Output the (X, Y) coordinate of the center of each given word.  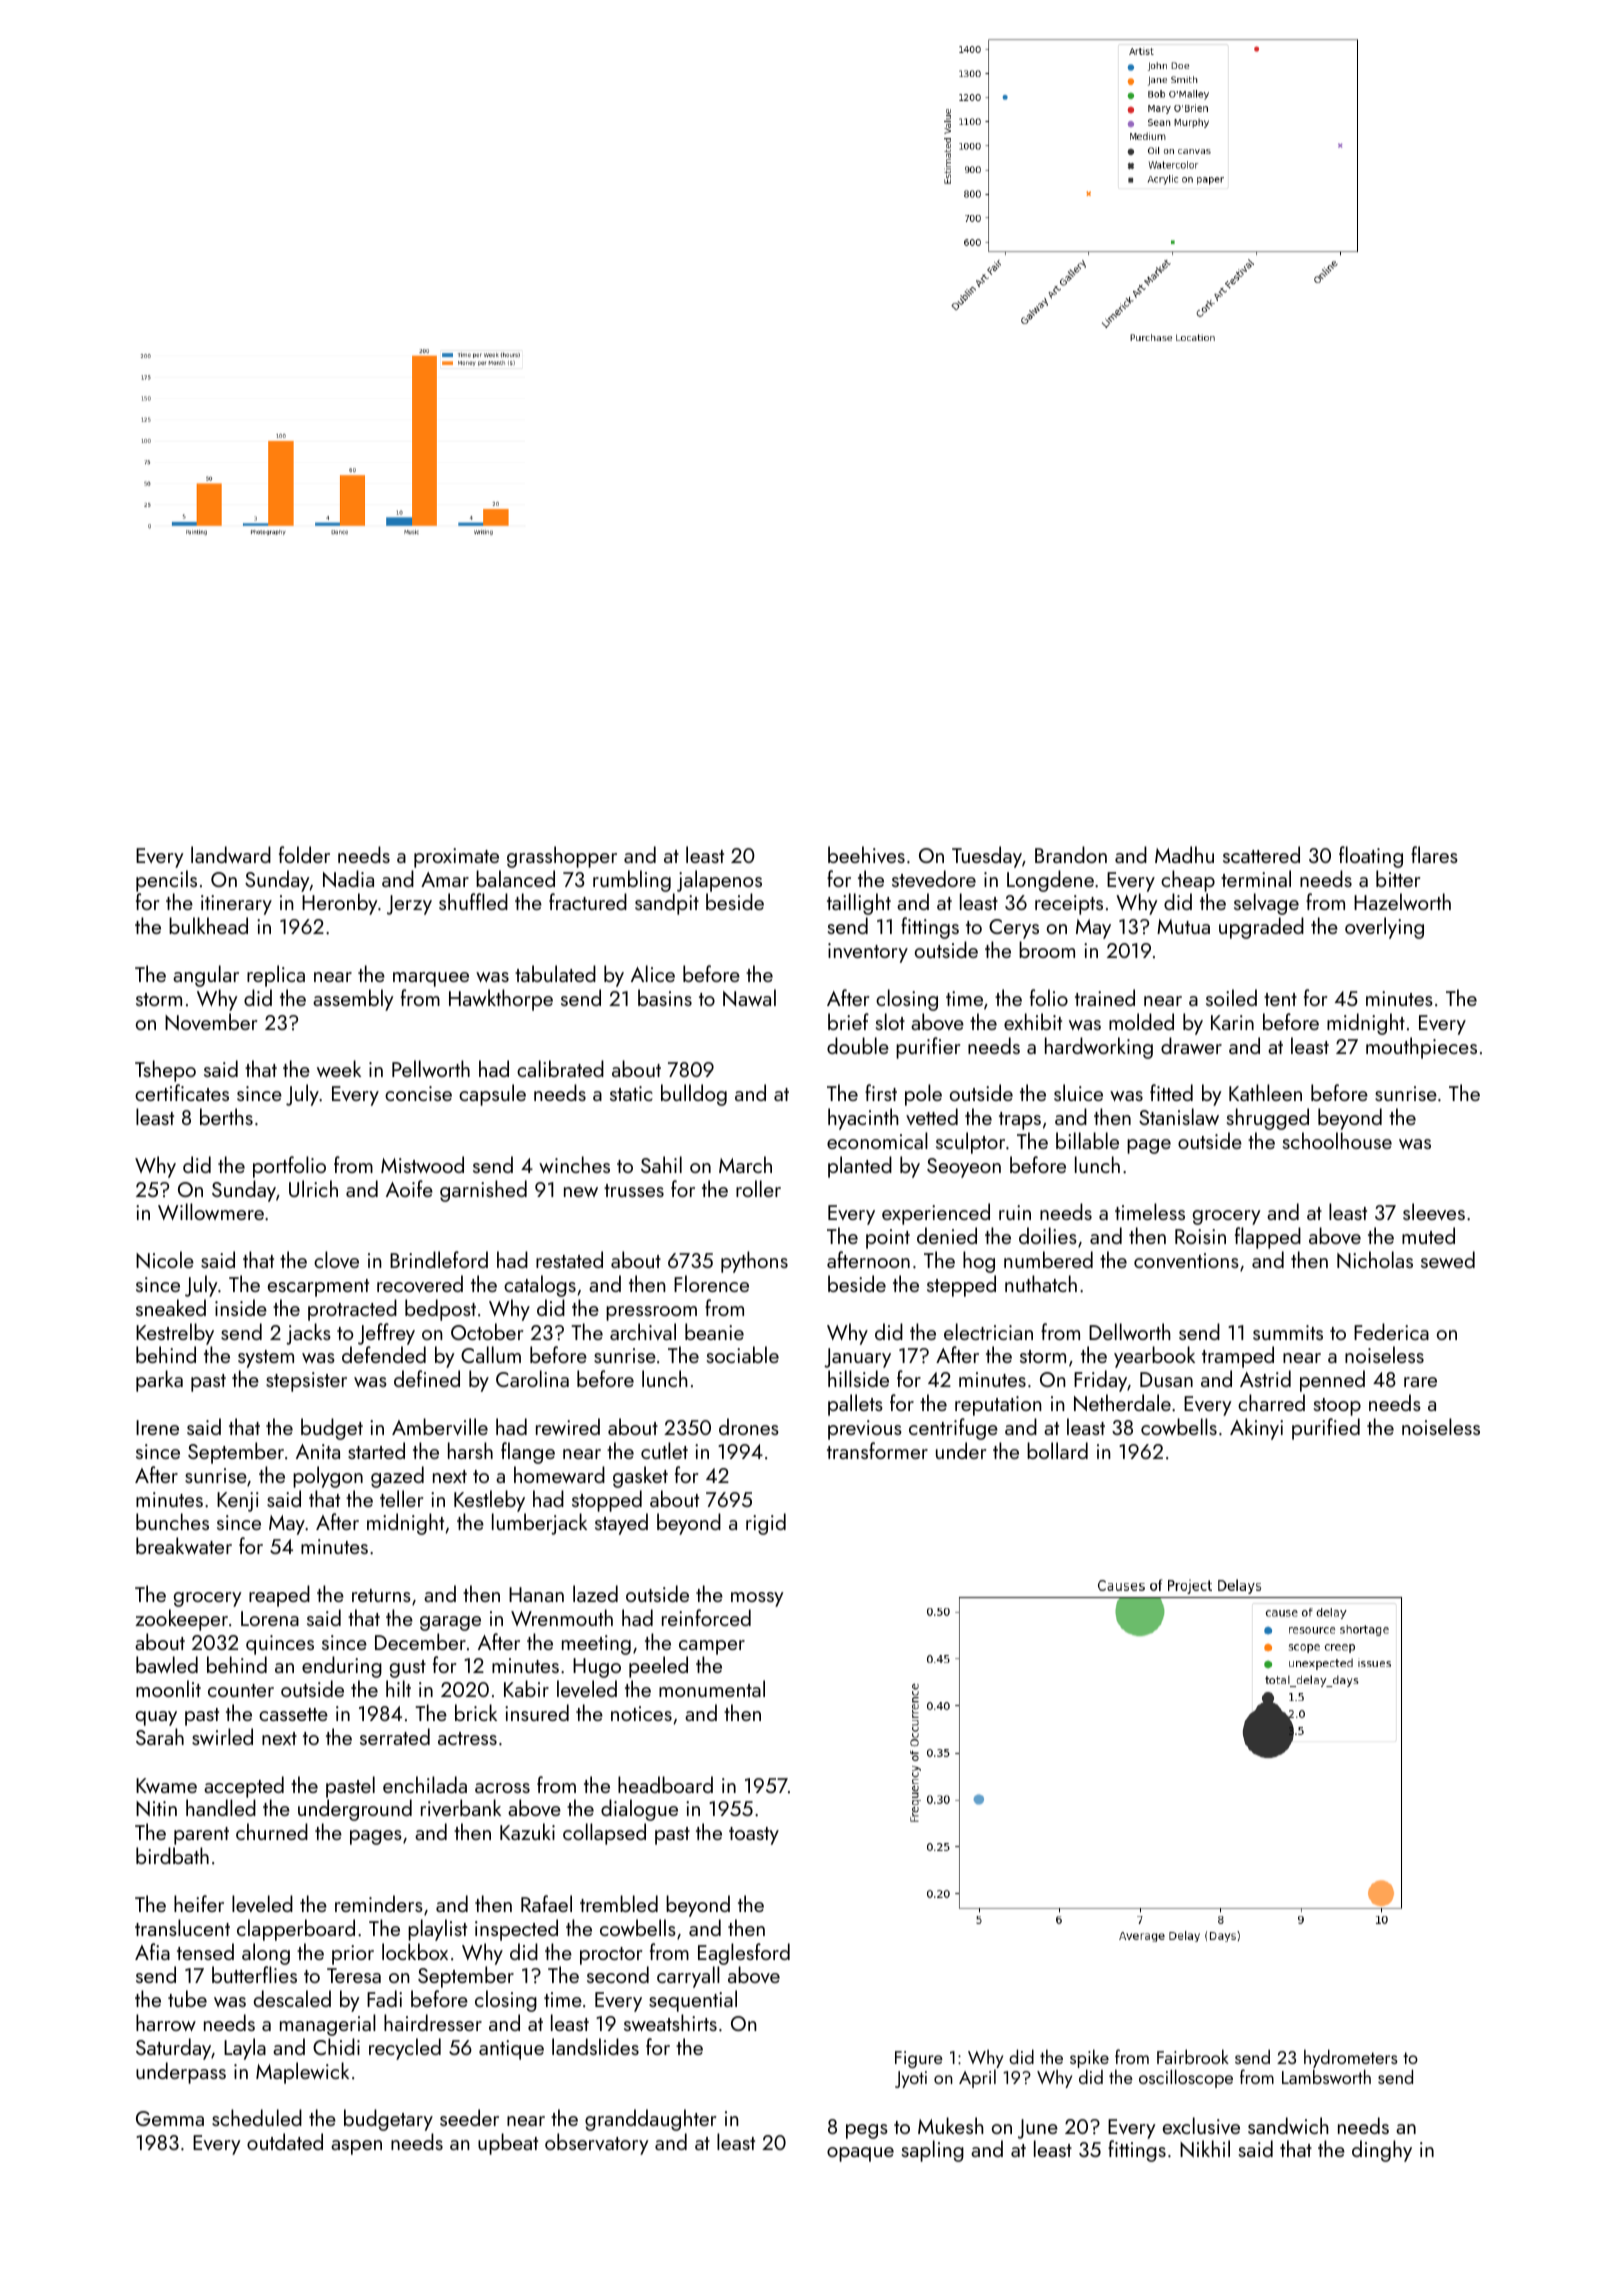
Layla (245, 2049)
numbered (1048, 1259)
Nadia (348, 879)
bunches (172, 1521)
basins (665, 997)
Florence (711, 1283)
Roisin (1200, 1236)
